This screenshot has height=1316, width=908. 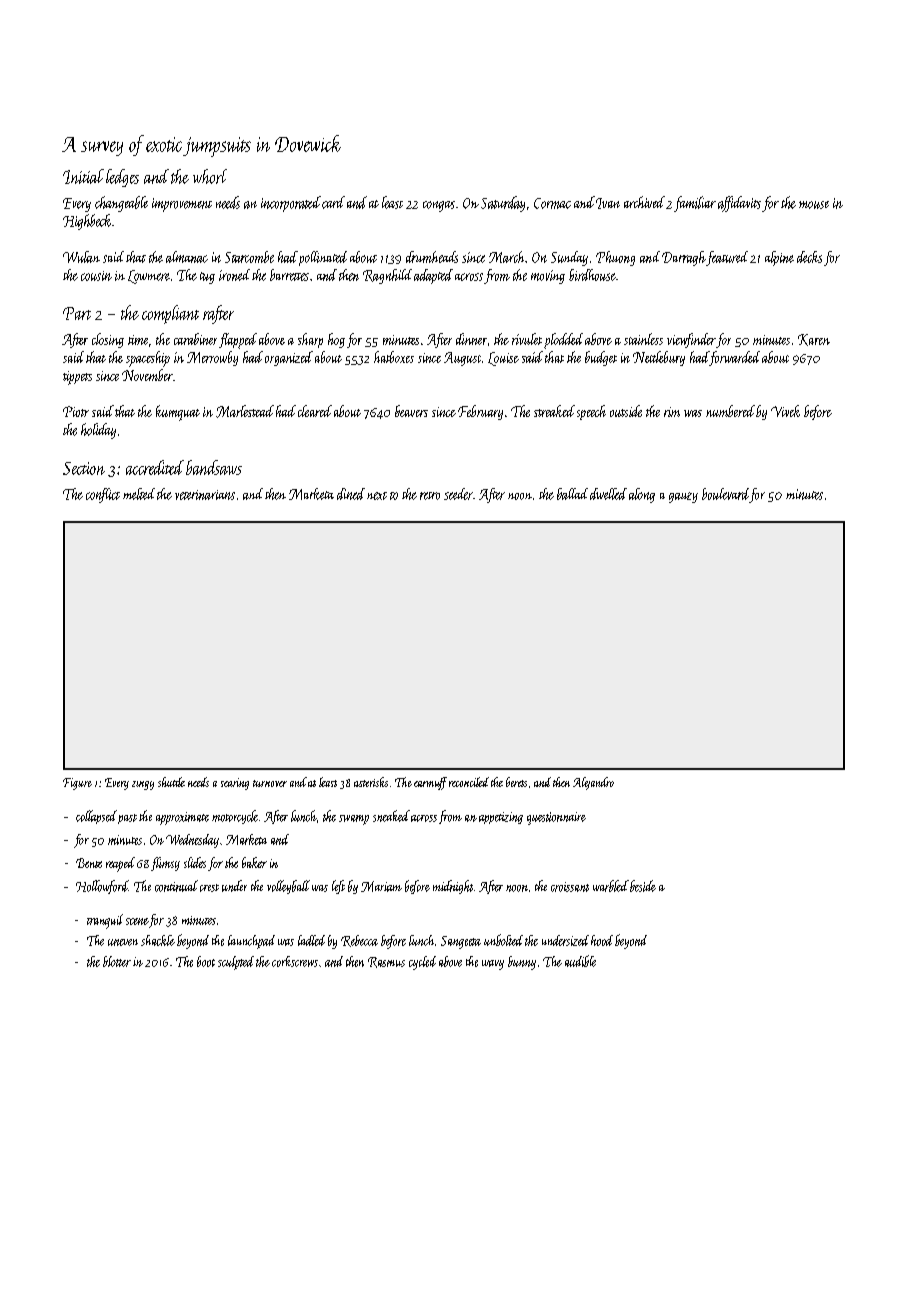 I want to click on veterinarians, so click(x=205, y=495).
